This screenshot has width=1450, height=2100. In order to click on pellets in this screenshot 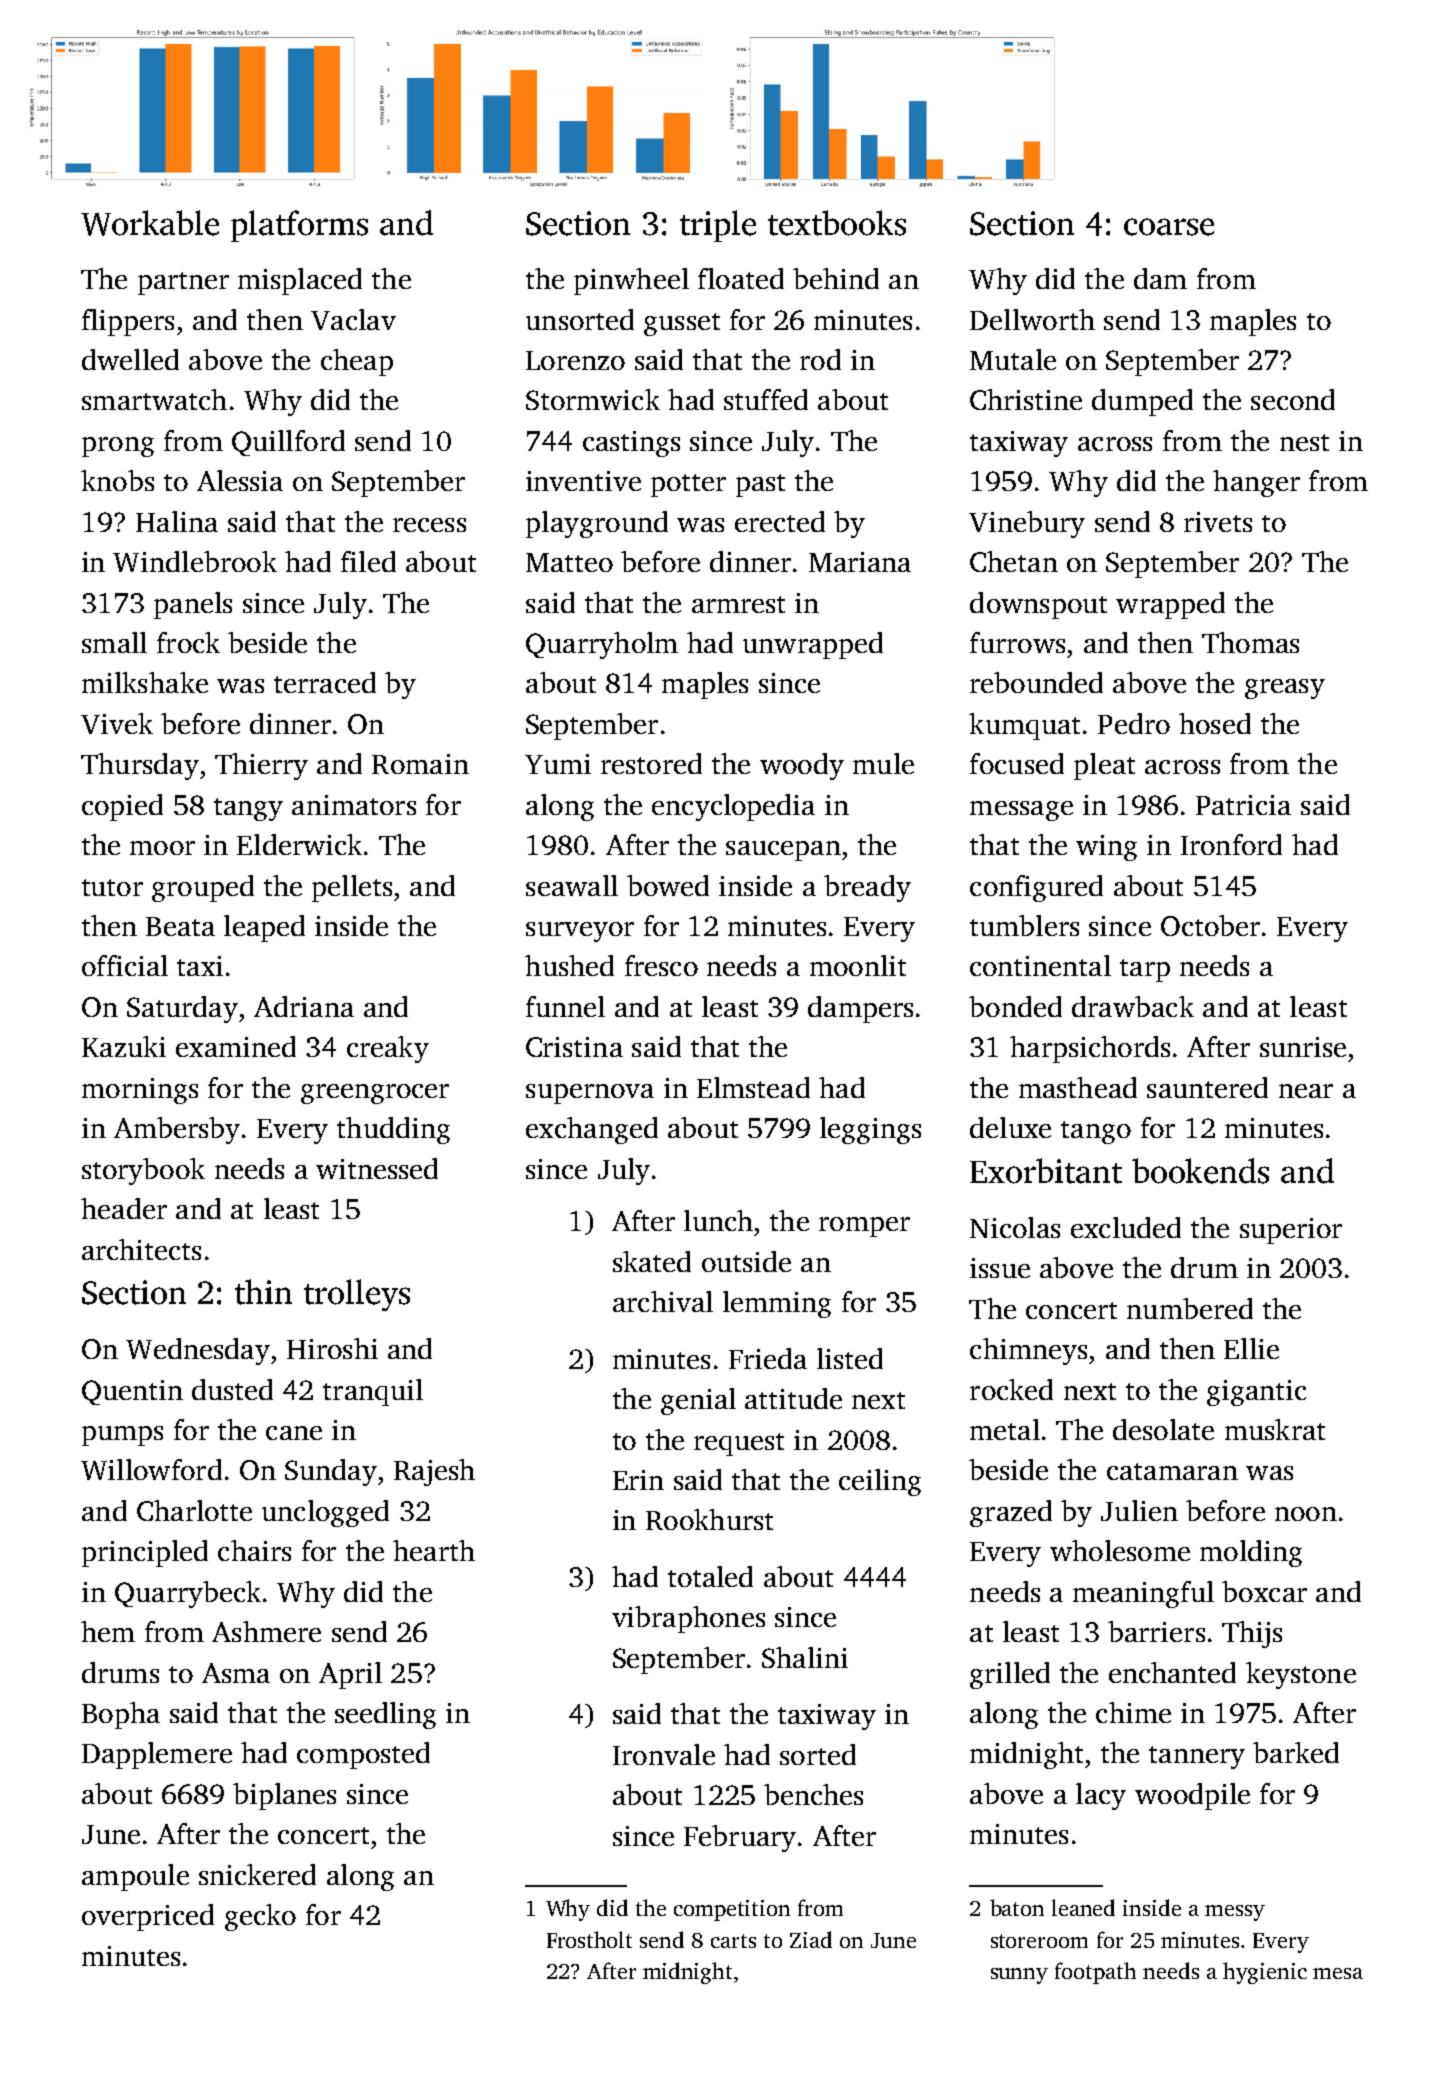, I will do `click(352, 888)`.
